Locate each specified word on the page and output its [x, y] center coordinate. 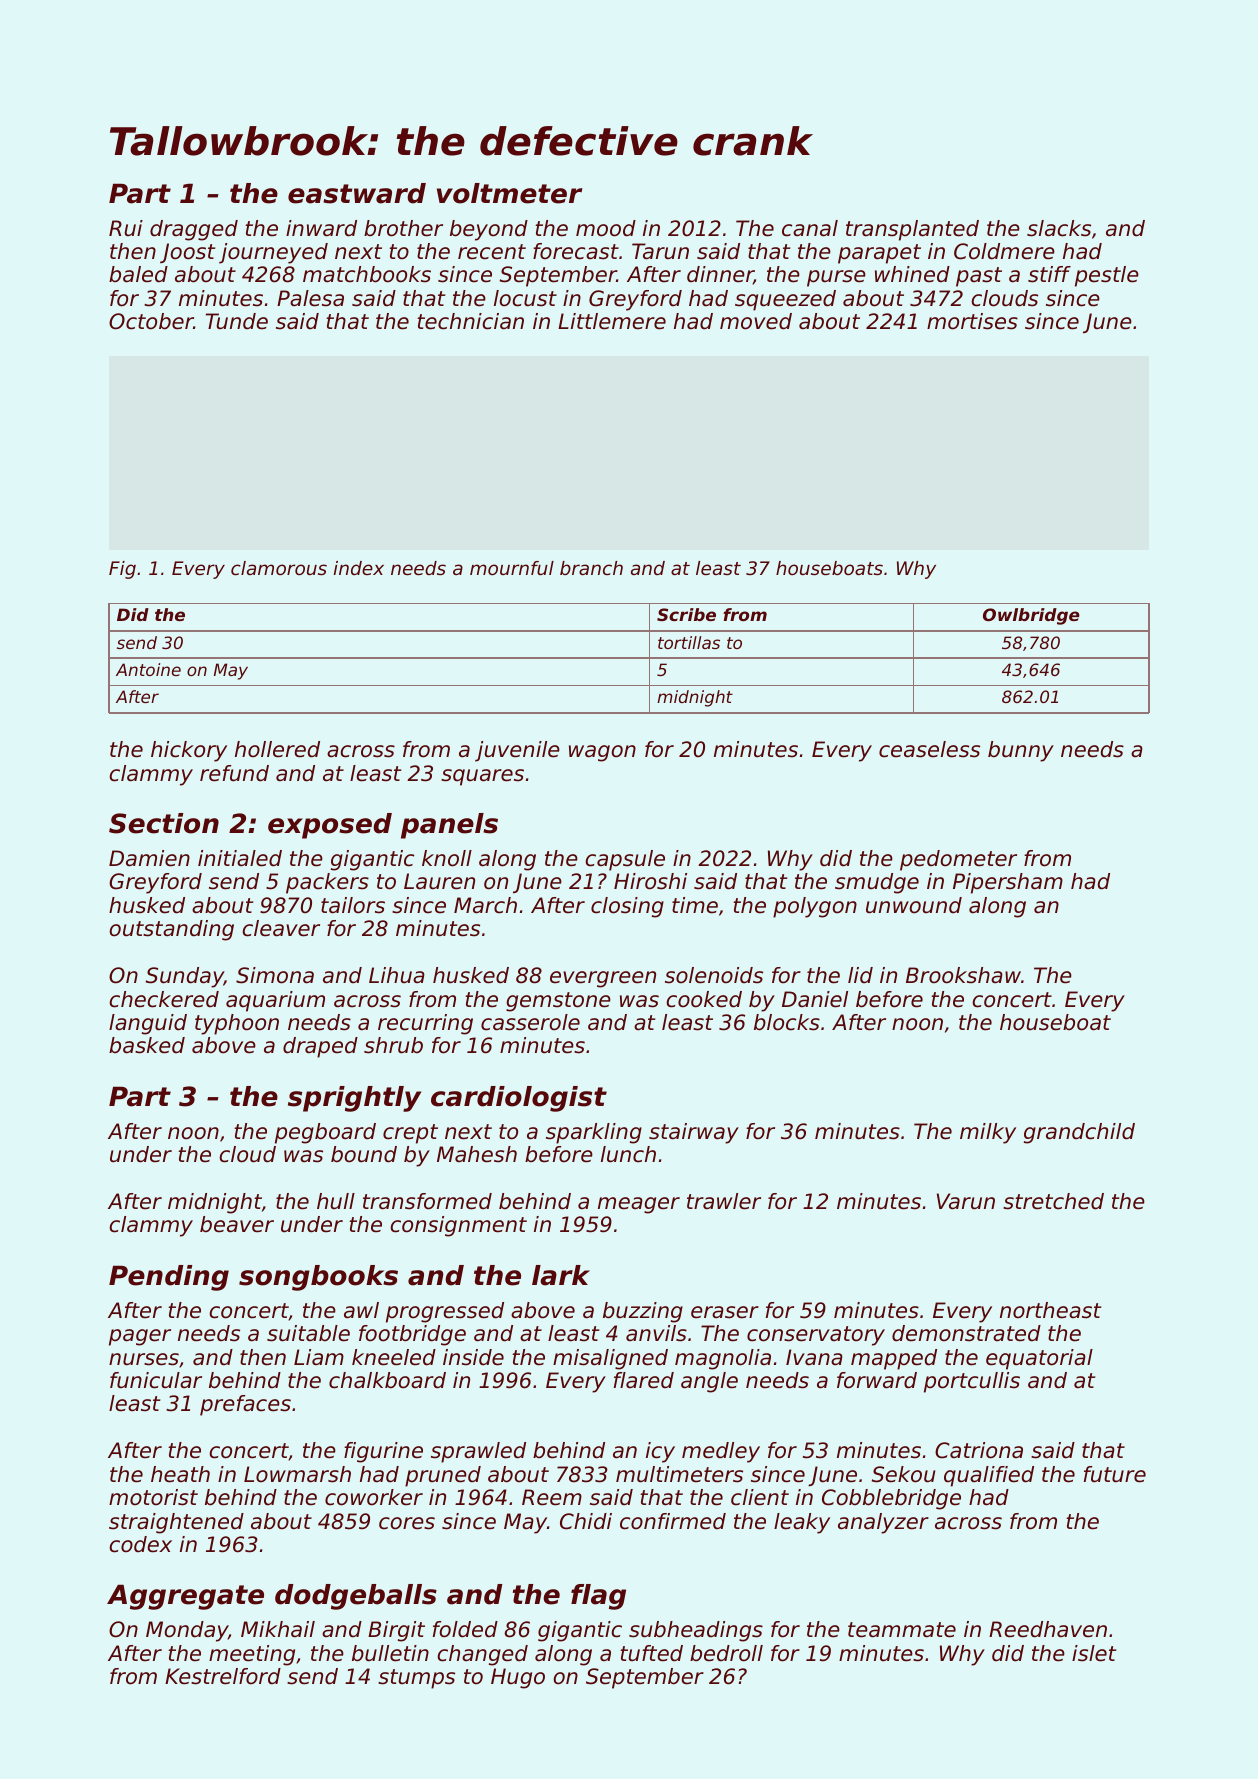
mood [606, 228]
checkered [164, 999]
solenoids [714, 975]
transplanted [912, 230]
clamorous [279, 568]
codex [141, 1544]
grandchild [1079, 1133]
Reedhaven [1048, 1629]
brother [403, 228]
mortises [972, 321]
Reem [552, 1497]
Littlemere [612, 321]
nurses [144, 1359]
